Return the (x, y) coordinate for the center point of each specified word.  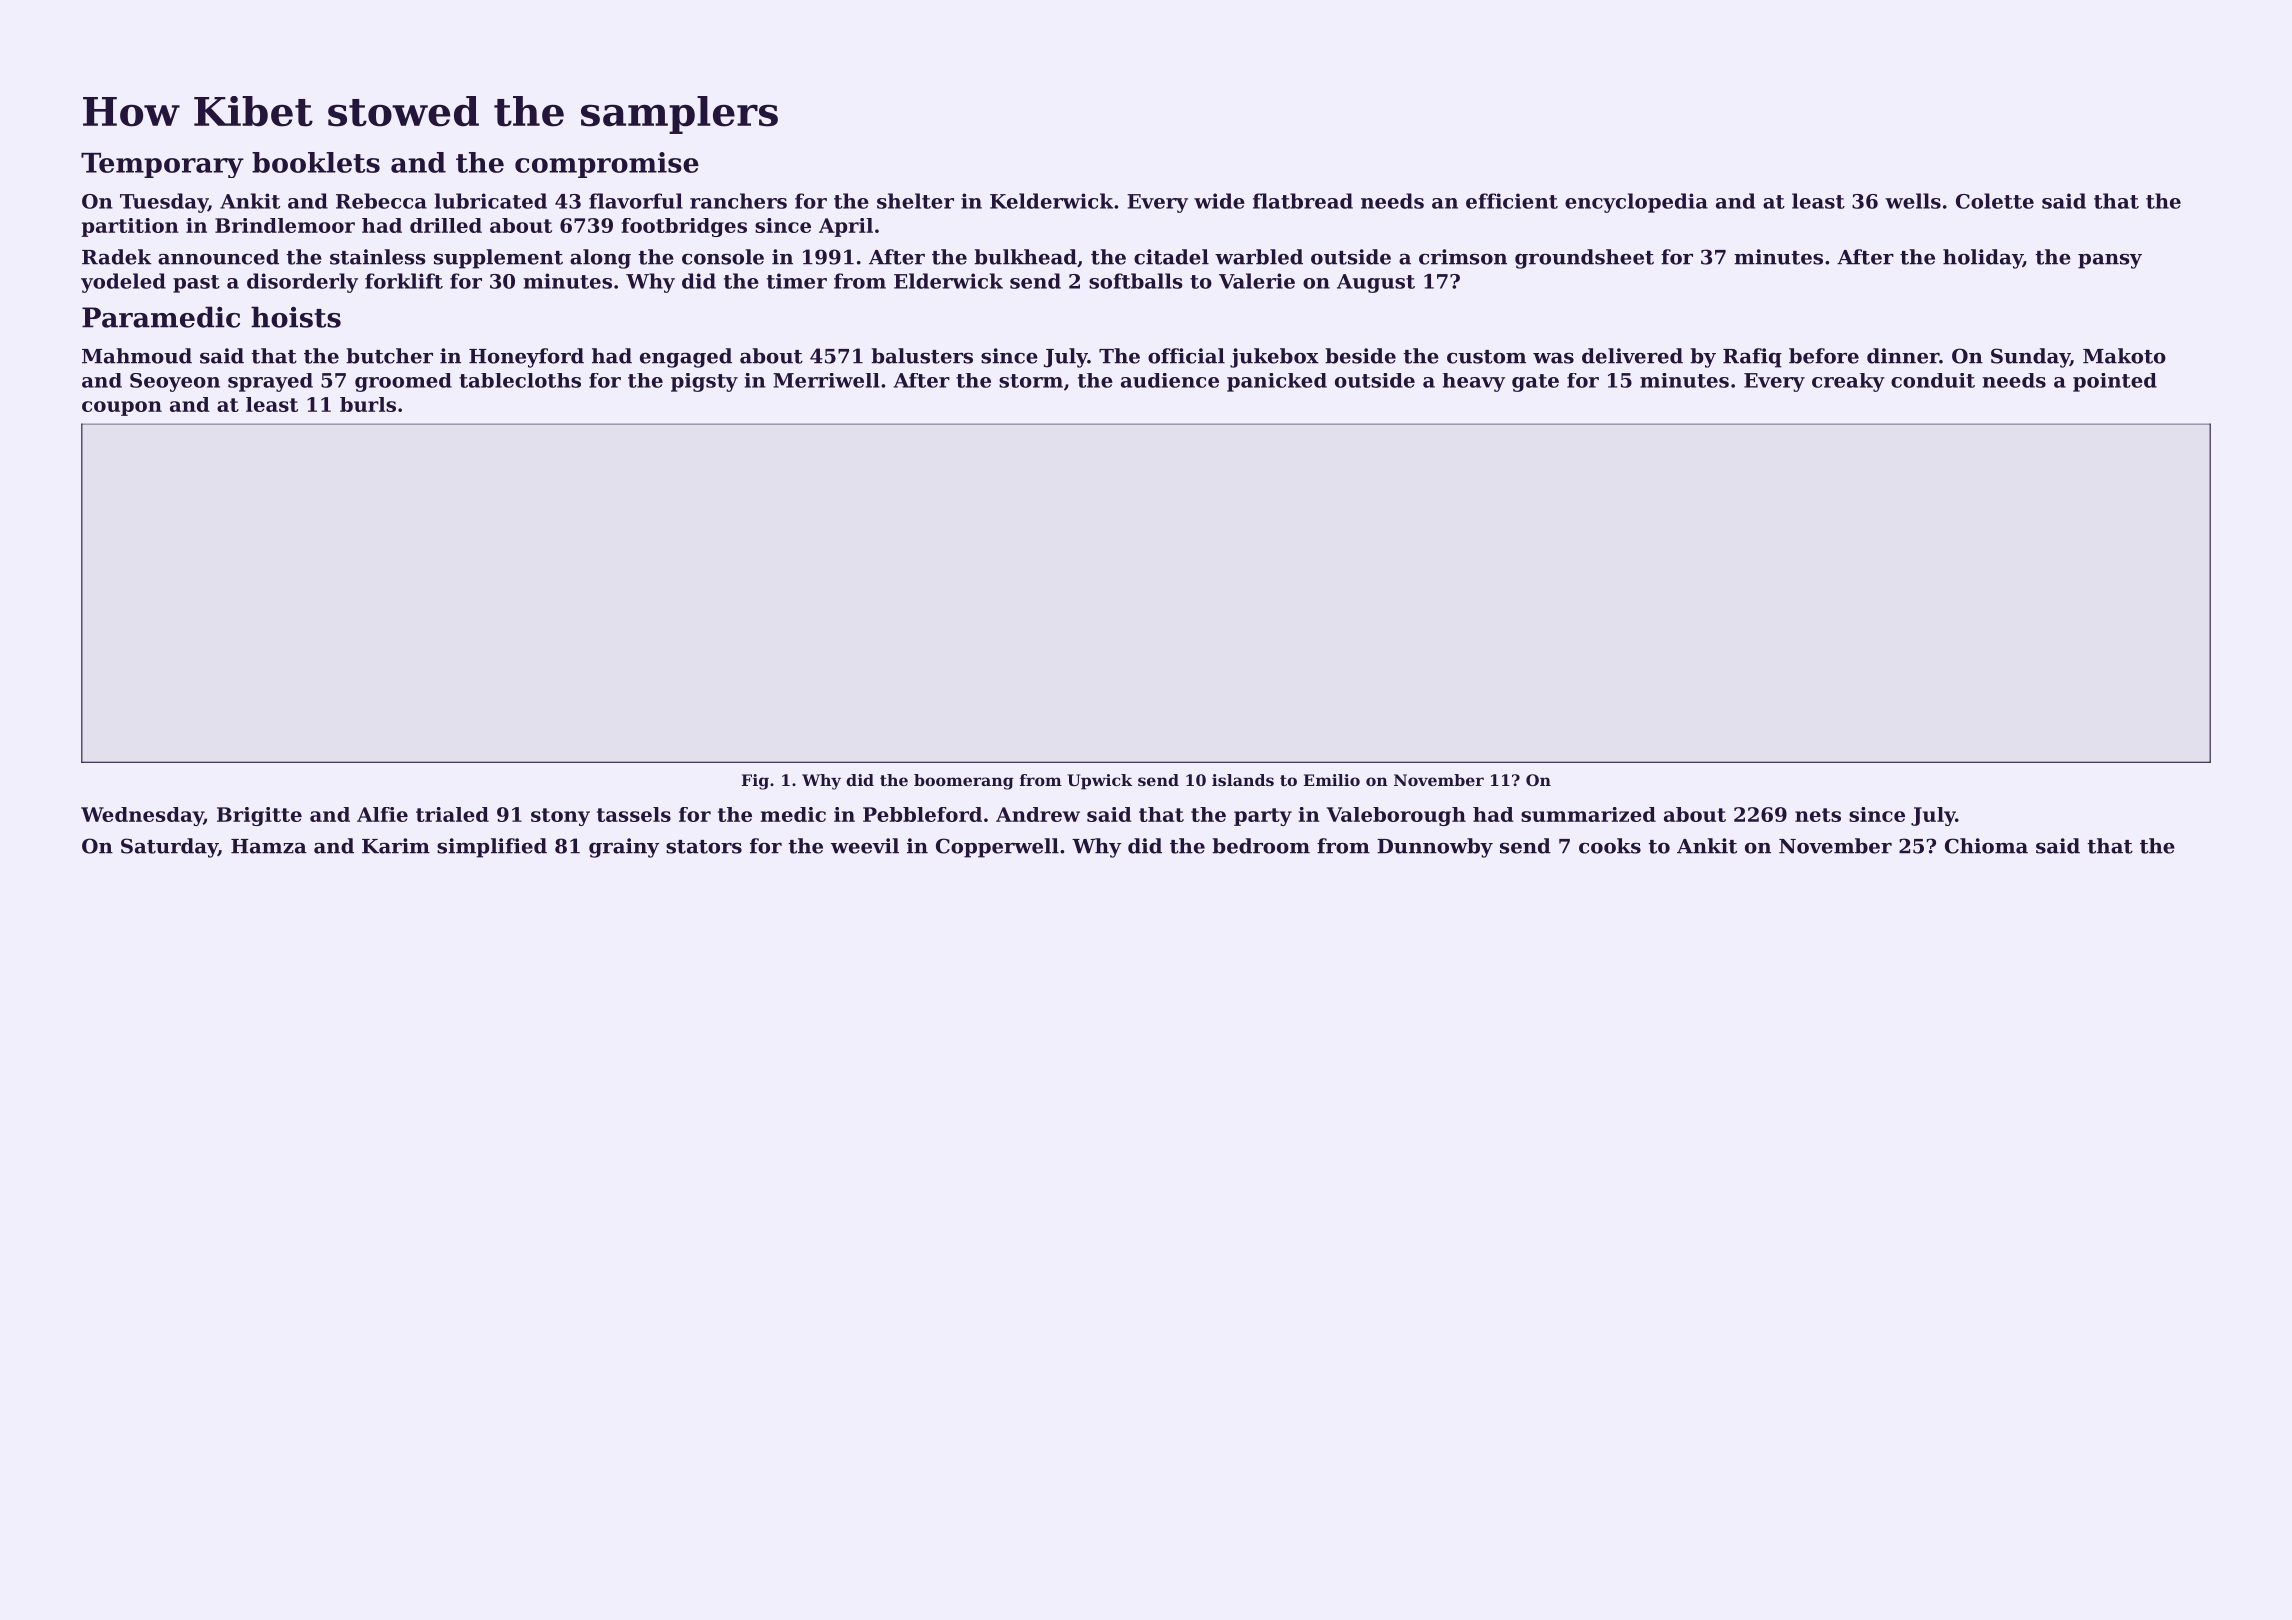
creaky (1848, 382)
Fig (755, 782)
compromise (607, 165)
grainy (624, 848)
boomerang (964, 782)
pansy (2110, 261)
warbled (1259, 257)
